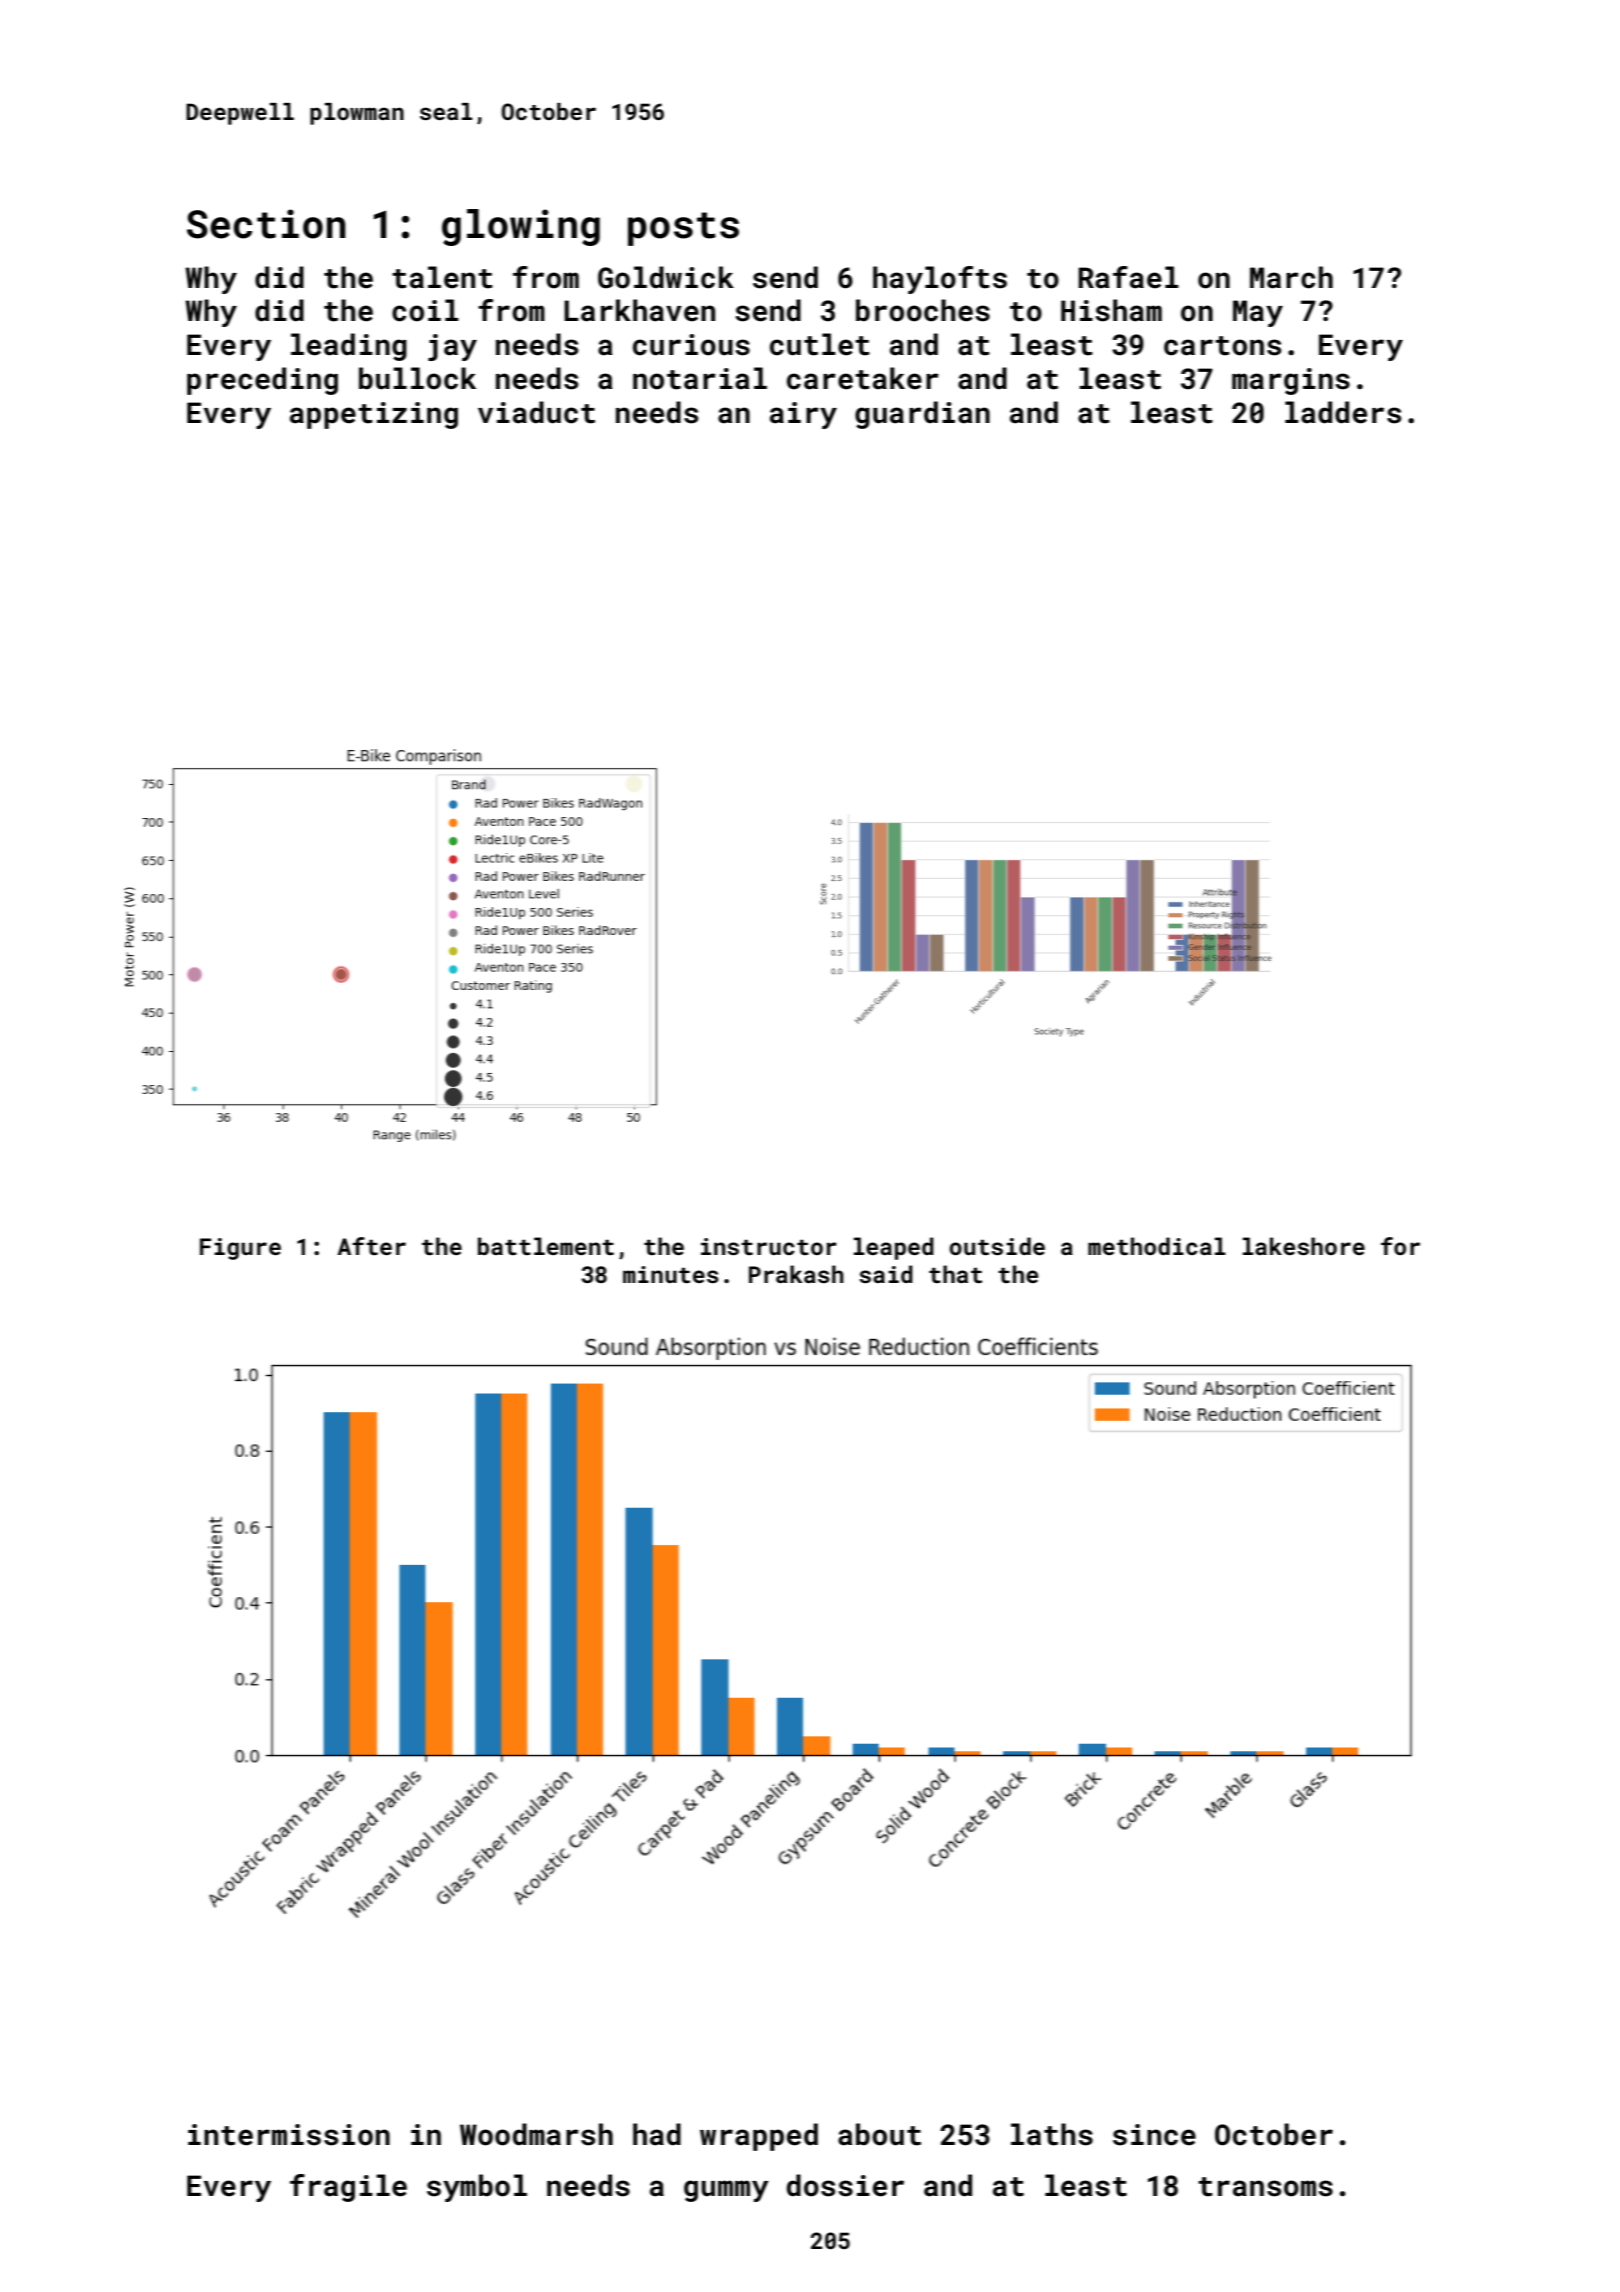  What do you see at coordinates (536, 412) in the page?
I see `viaduct` at bounding box center [536, 412].
